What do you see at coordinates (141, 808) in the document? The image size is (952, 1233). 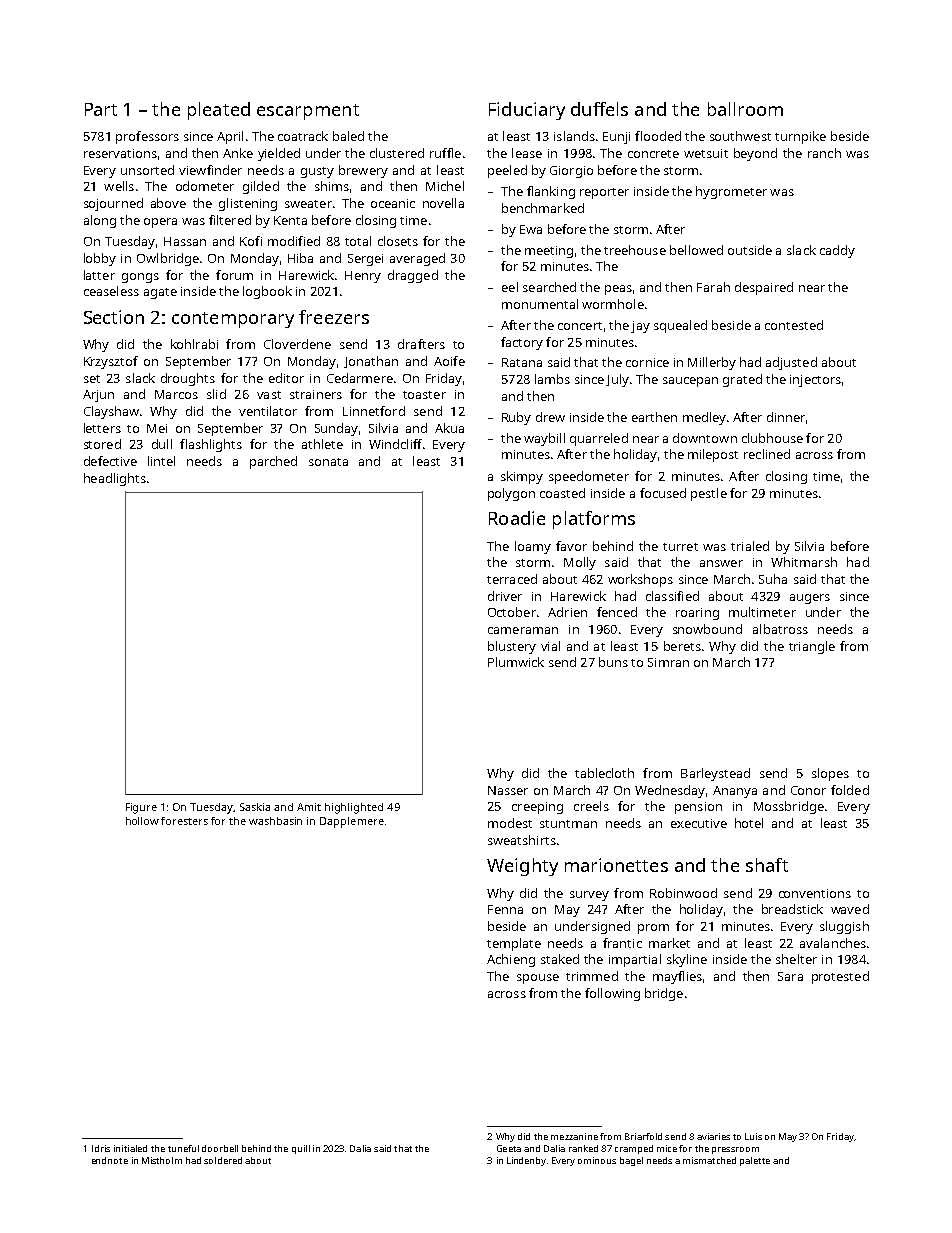 I see `Figure` at bounding box center [141, 808].
